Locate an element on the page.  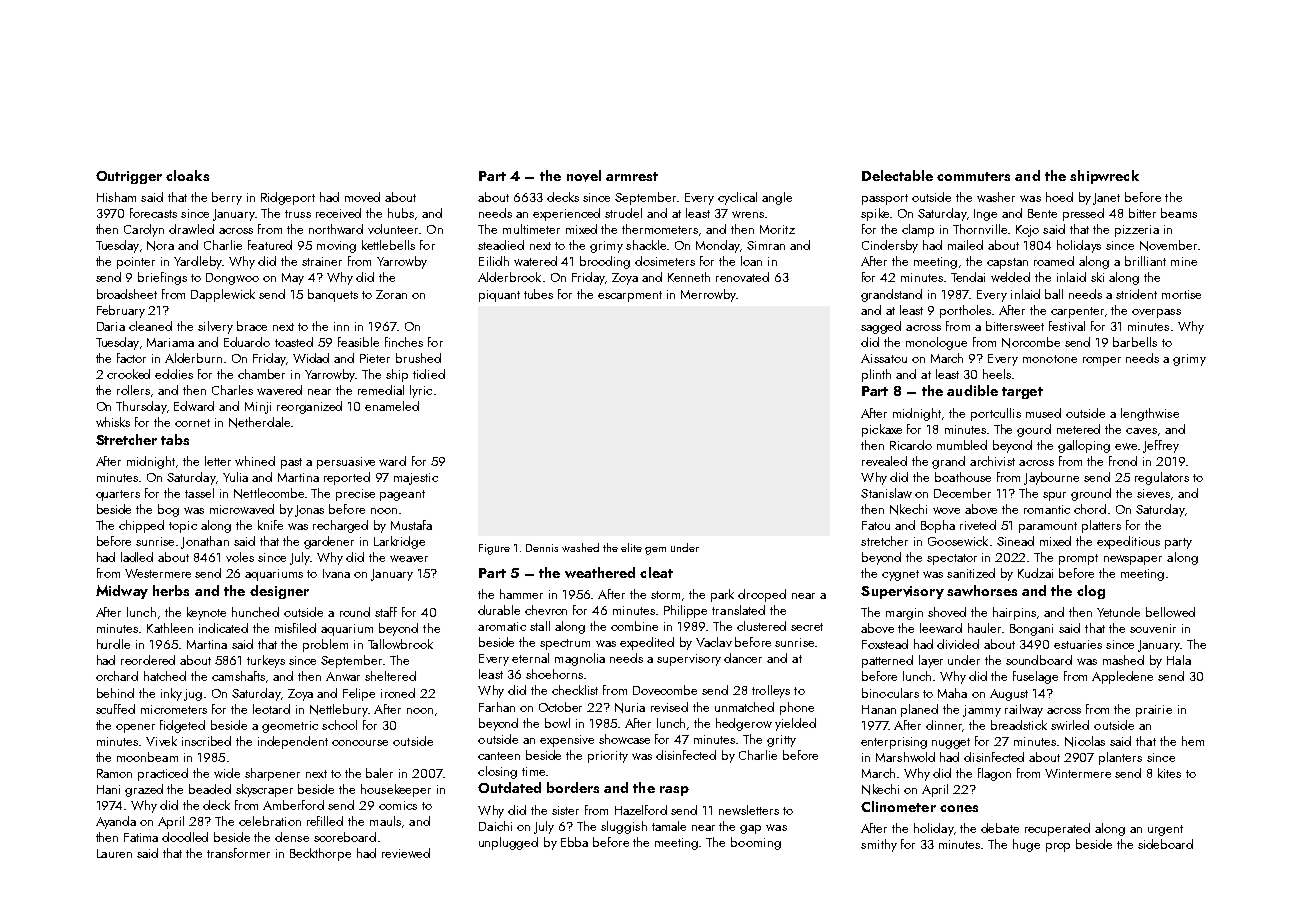
dancer is located at coordinates (743, 658).
